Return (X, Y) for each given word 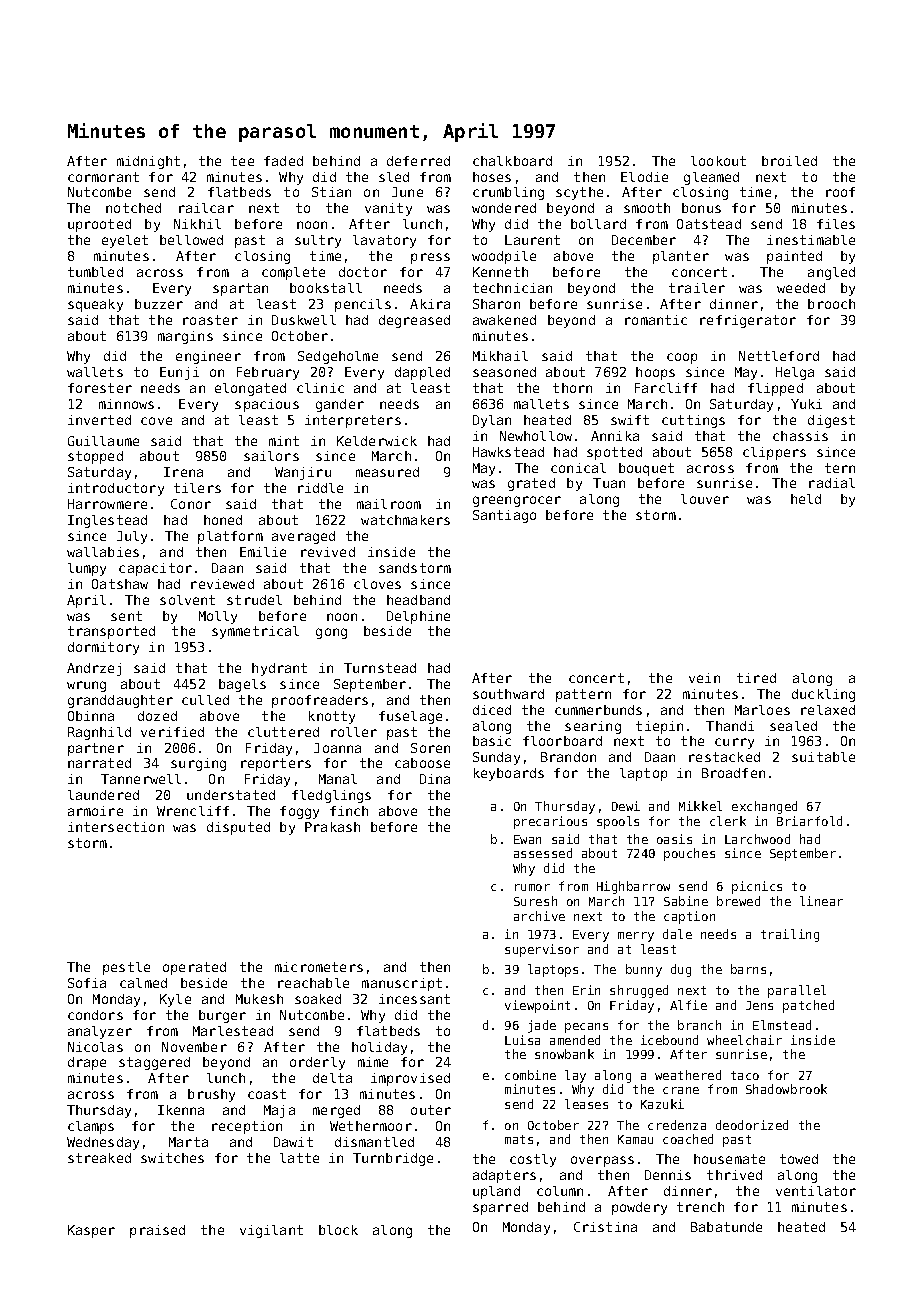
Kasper (91, 1231)
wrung (86, 686)
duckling (823, 695)
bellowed (191, 240)
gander (340, 405)
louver (705, 499)
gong (331, 633)
